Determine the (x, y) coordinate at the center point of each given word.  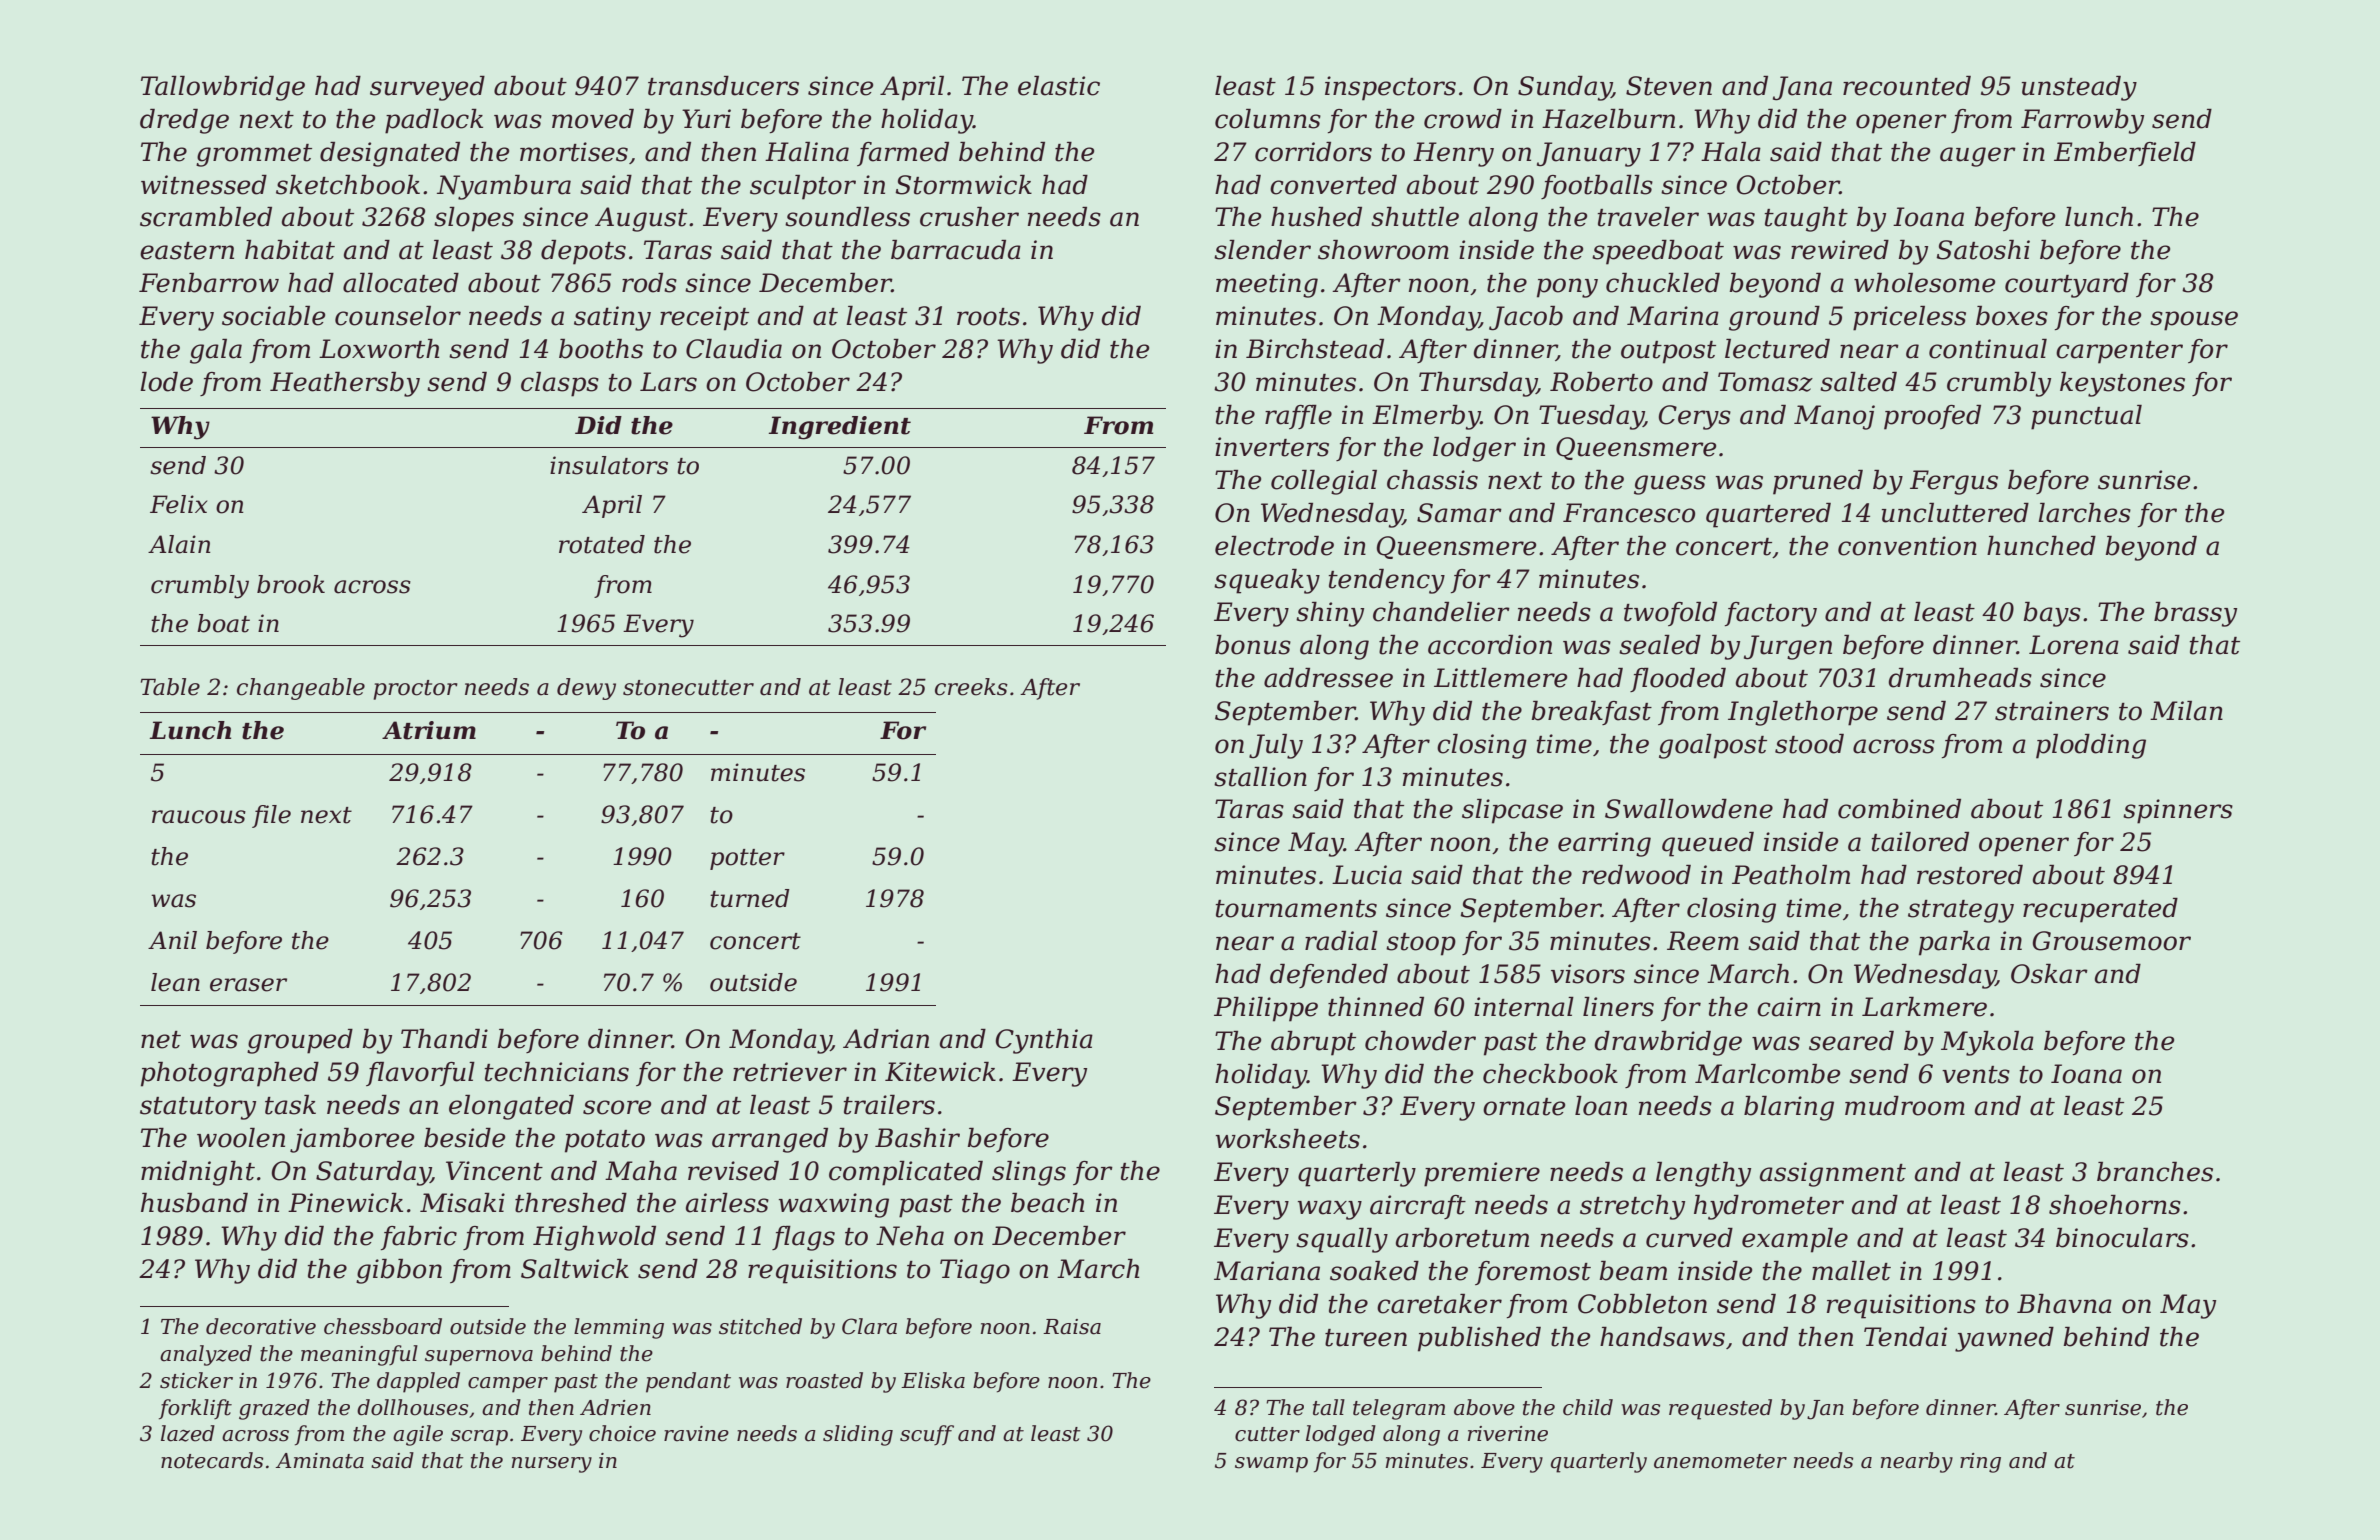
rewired (1840, 250)
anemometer (1720, 1461)
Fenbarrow (209, 283)
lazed (188, 1433)
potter (747, 859)
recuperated (2100, 910)
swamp (1271, 1465)
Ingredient (840, 428)
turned (750, 898)
